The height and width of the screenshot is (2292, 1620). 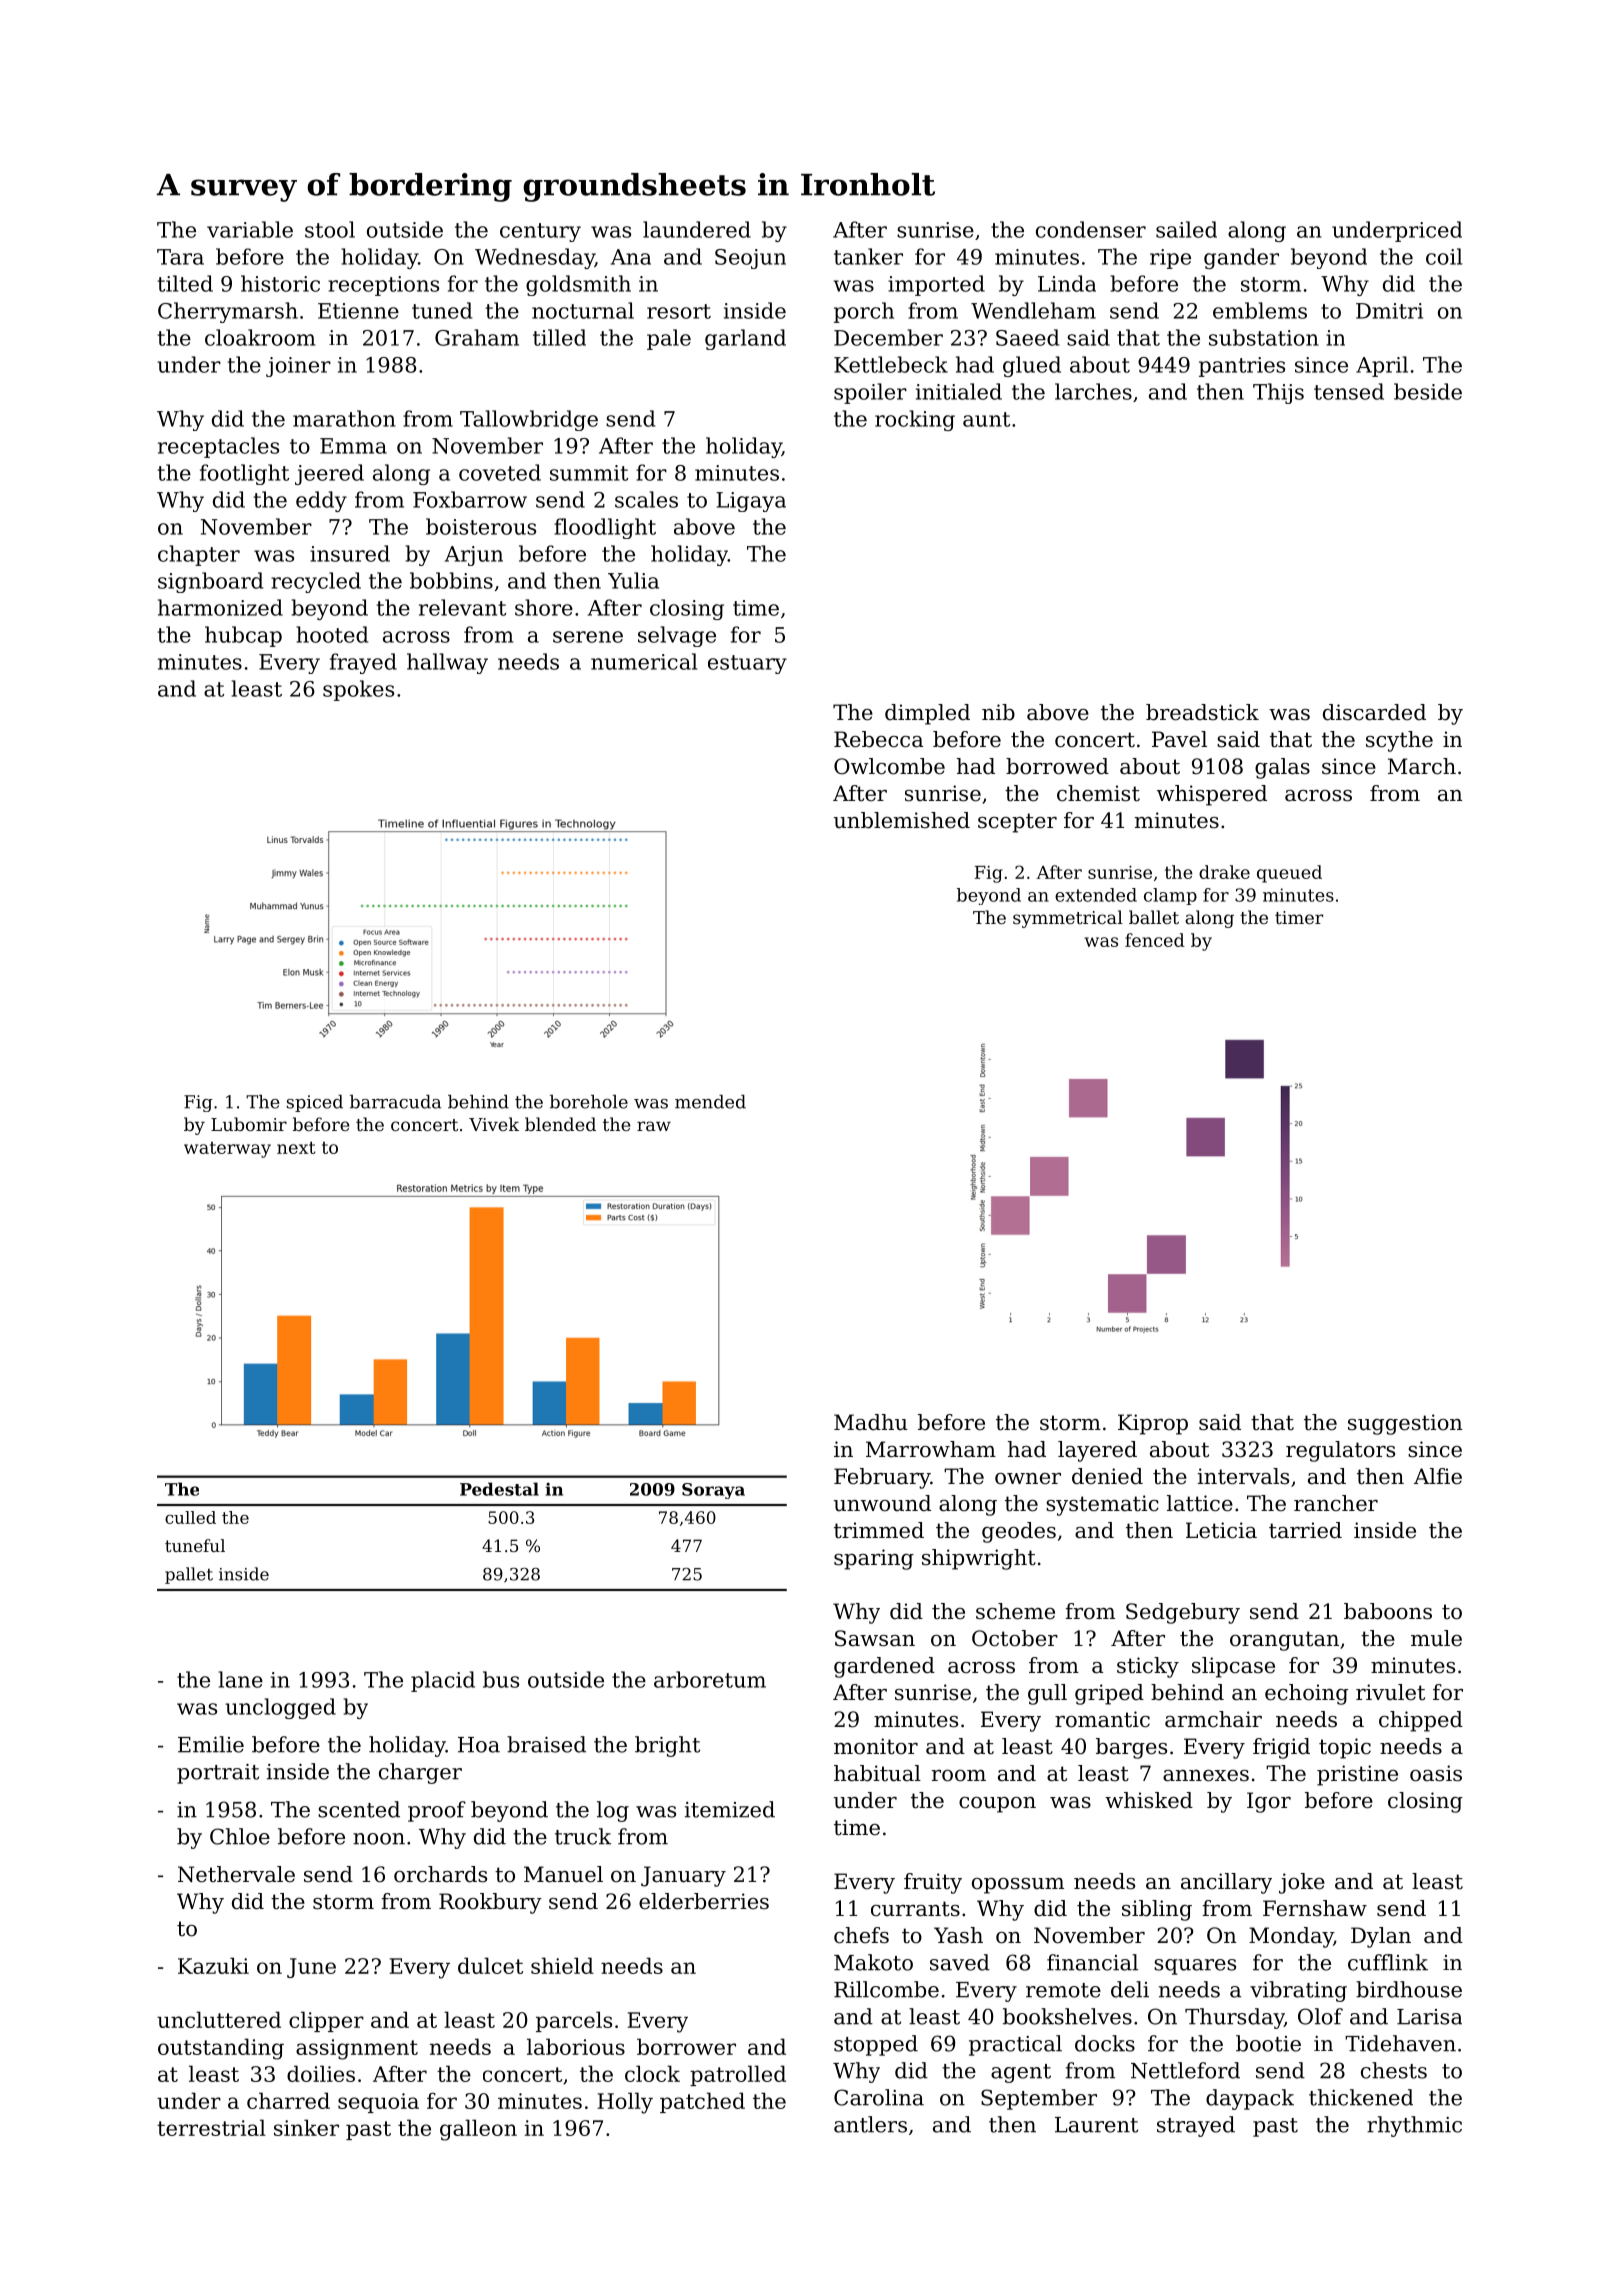 What do you see at coordinates (871, 1422) in the screenshot?
I see `Madhu` at bounding box center [871, 1422].
